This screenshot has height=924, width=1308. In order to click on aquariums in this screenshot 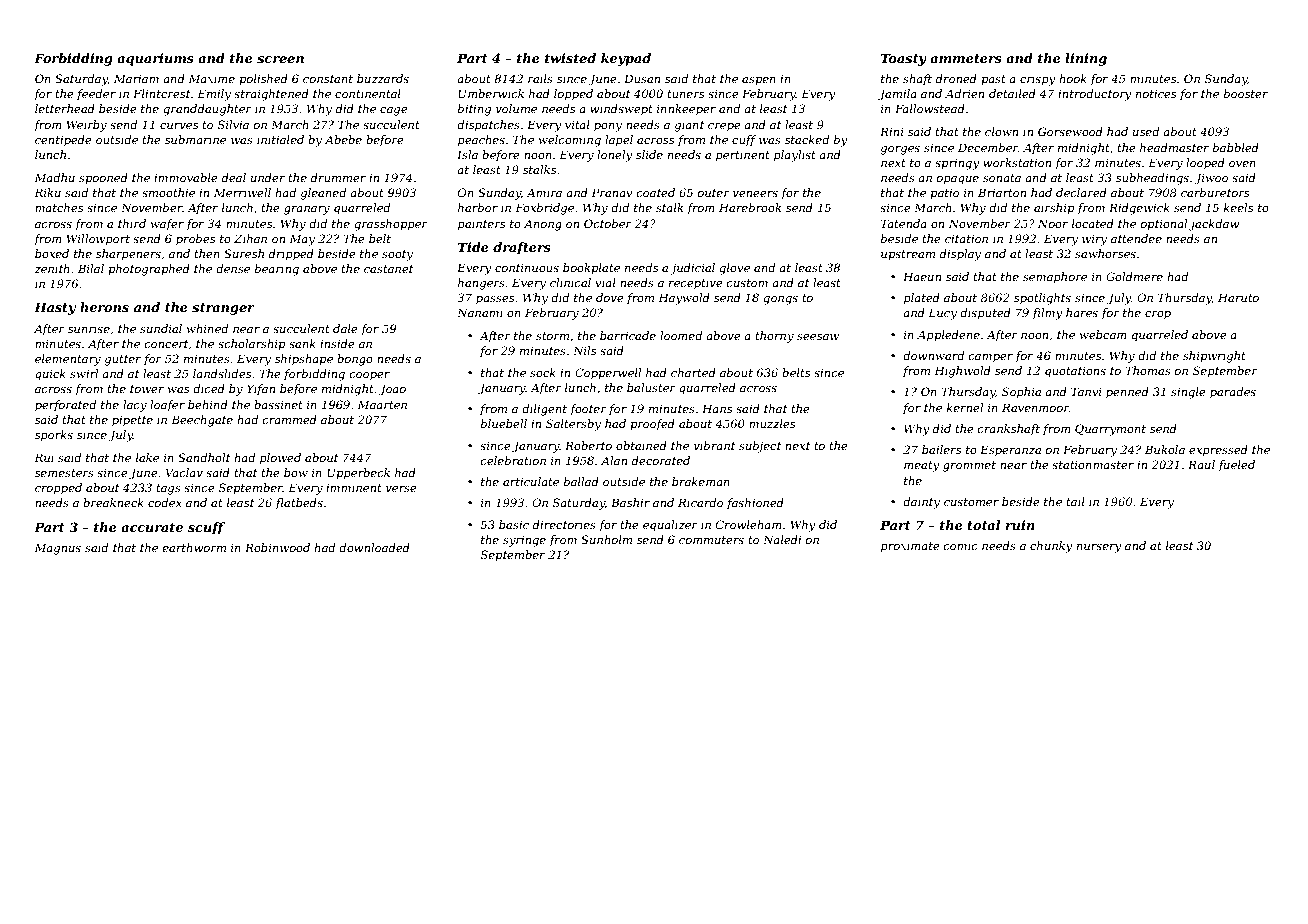, I will do `click(155, 59)`.
